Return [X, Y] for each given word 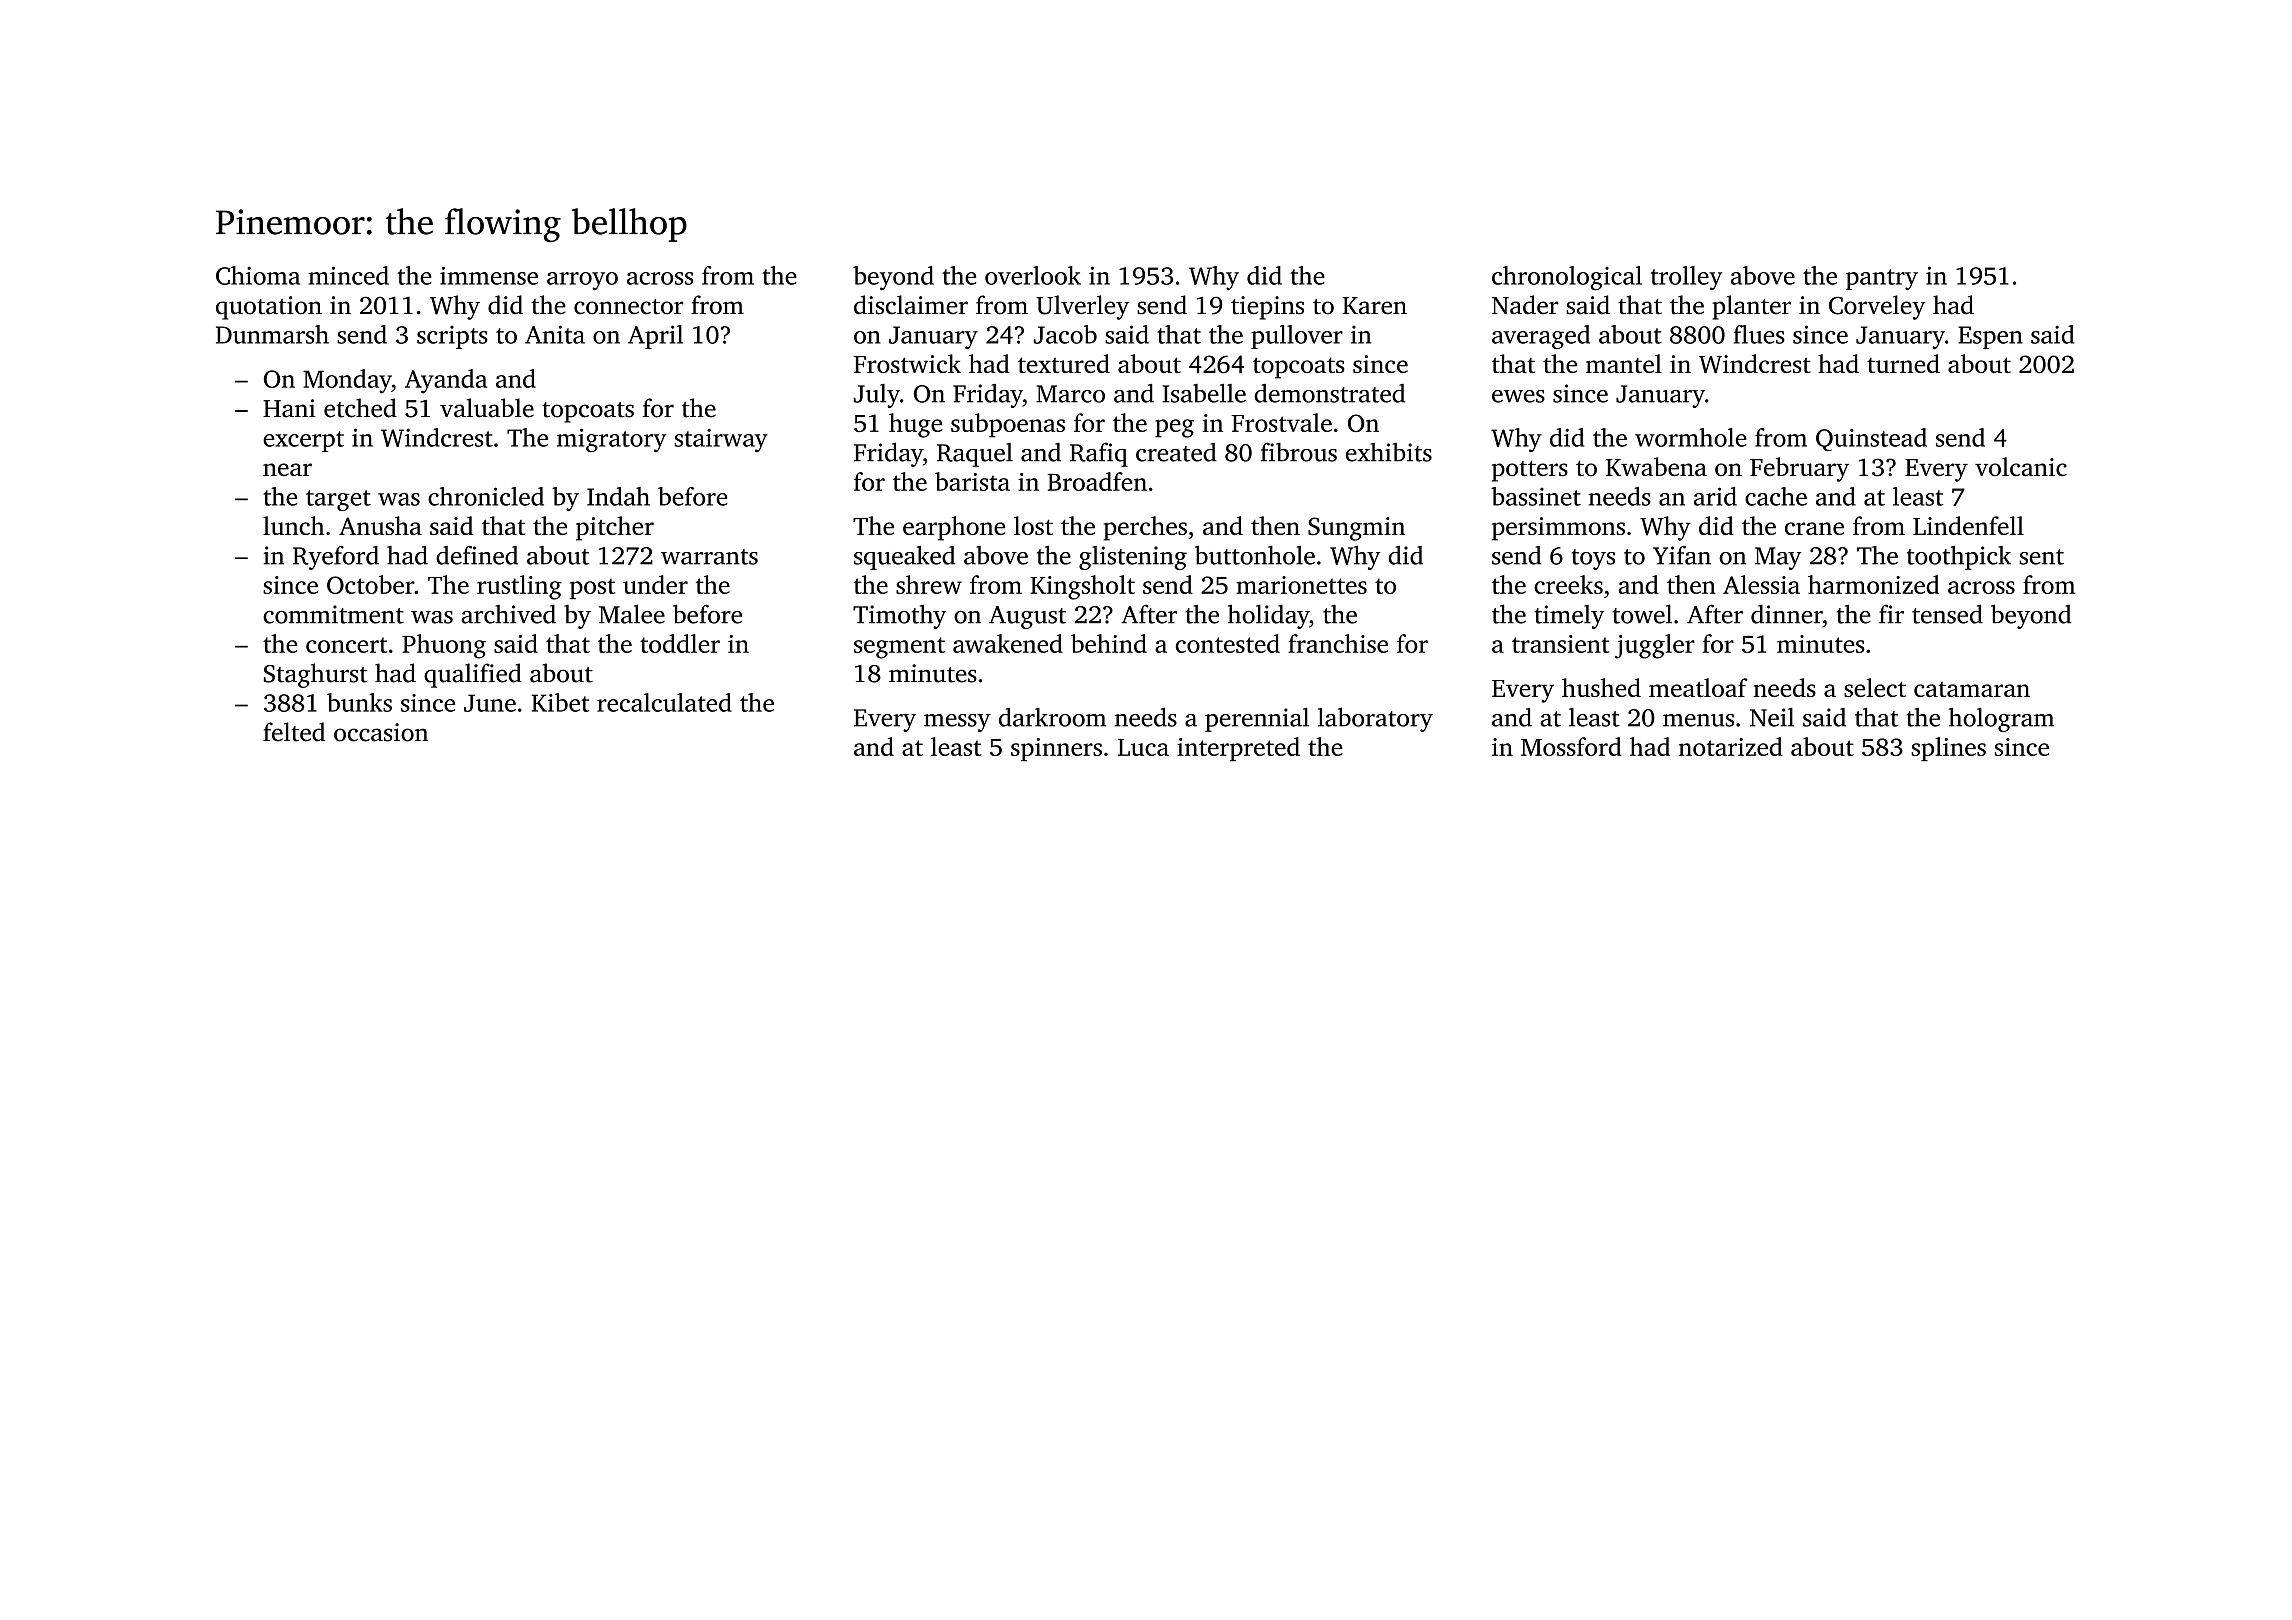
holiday [1268, 616]
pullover [1297, 337]
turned [1903, 363]
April [655, 337]
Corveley [1877, 307]
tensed [1947, 614]
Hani [289, 408]
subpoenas [1008, 425]
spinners [1056, 749]
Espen [1990, 337]
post [592, 588]
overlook [1033, 275]
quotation [269, 308]
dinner [1787, 614]
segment [899, 648]
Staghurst [316, 675]
